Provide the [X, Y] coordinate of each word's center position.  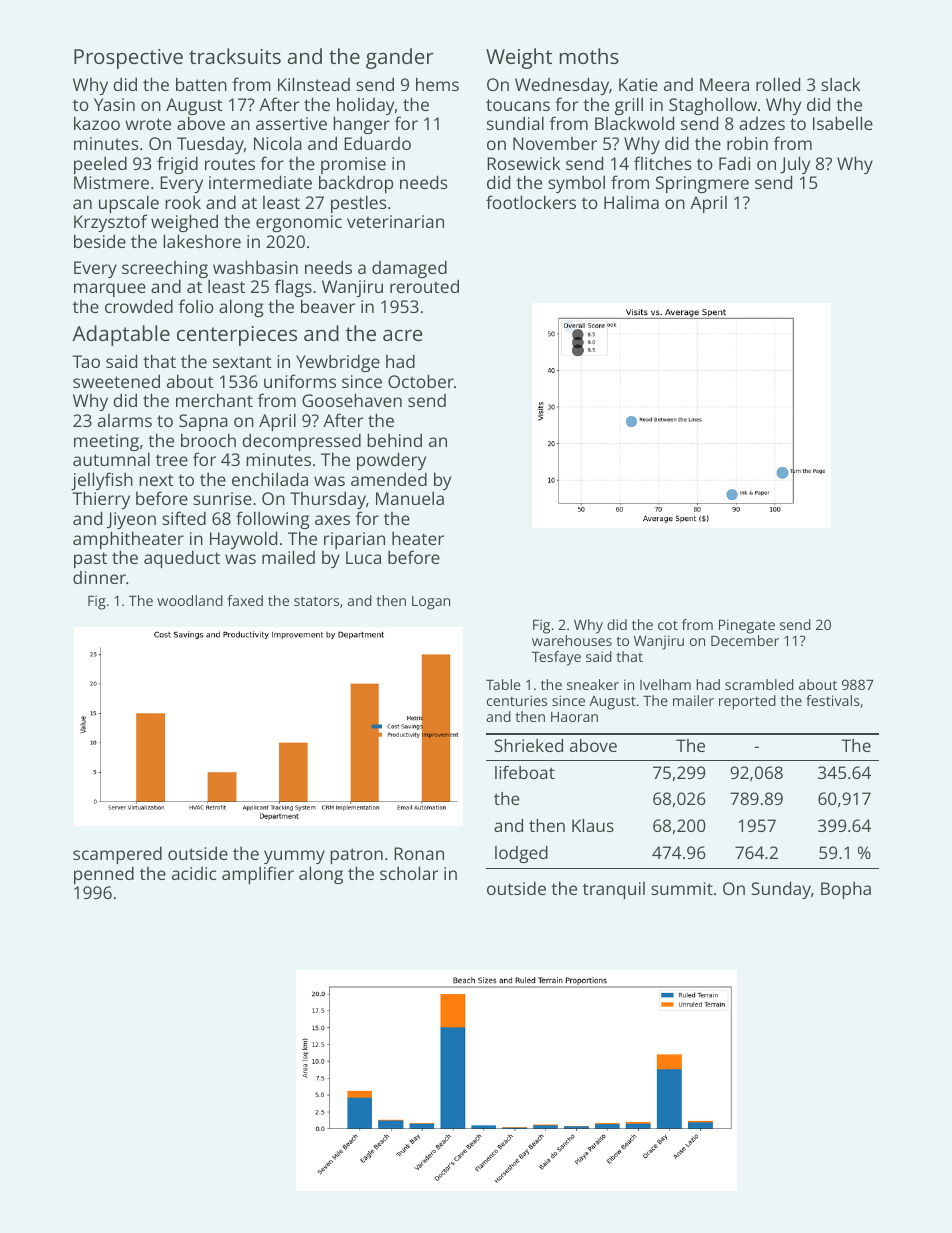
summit [682, 888]
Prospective [128, 59]
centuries [517, 700]
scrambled [759, 684]
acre [402, 335]
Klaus [593, 825]
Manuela [410, 498]
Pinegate [747, 626]
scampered [117, 855]
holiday [365, 106]
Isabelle [843, 123]
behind [394, 440]
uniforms [300, 381]
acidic [194, 873]
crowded [139, 306]
